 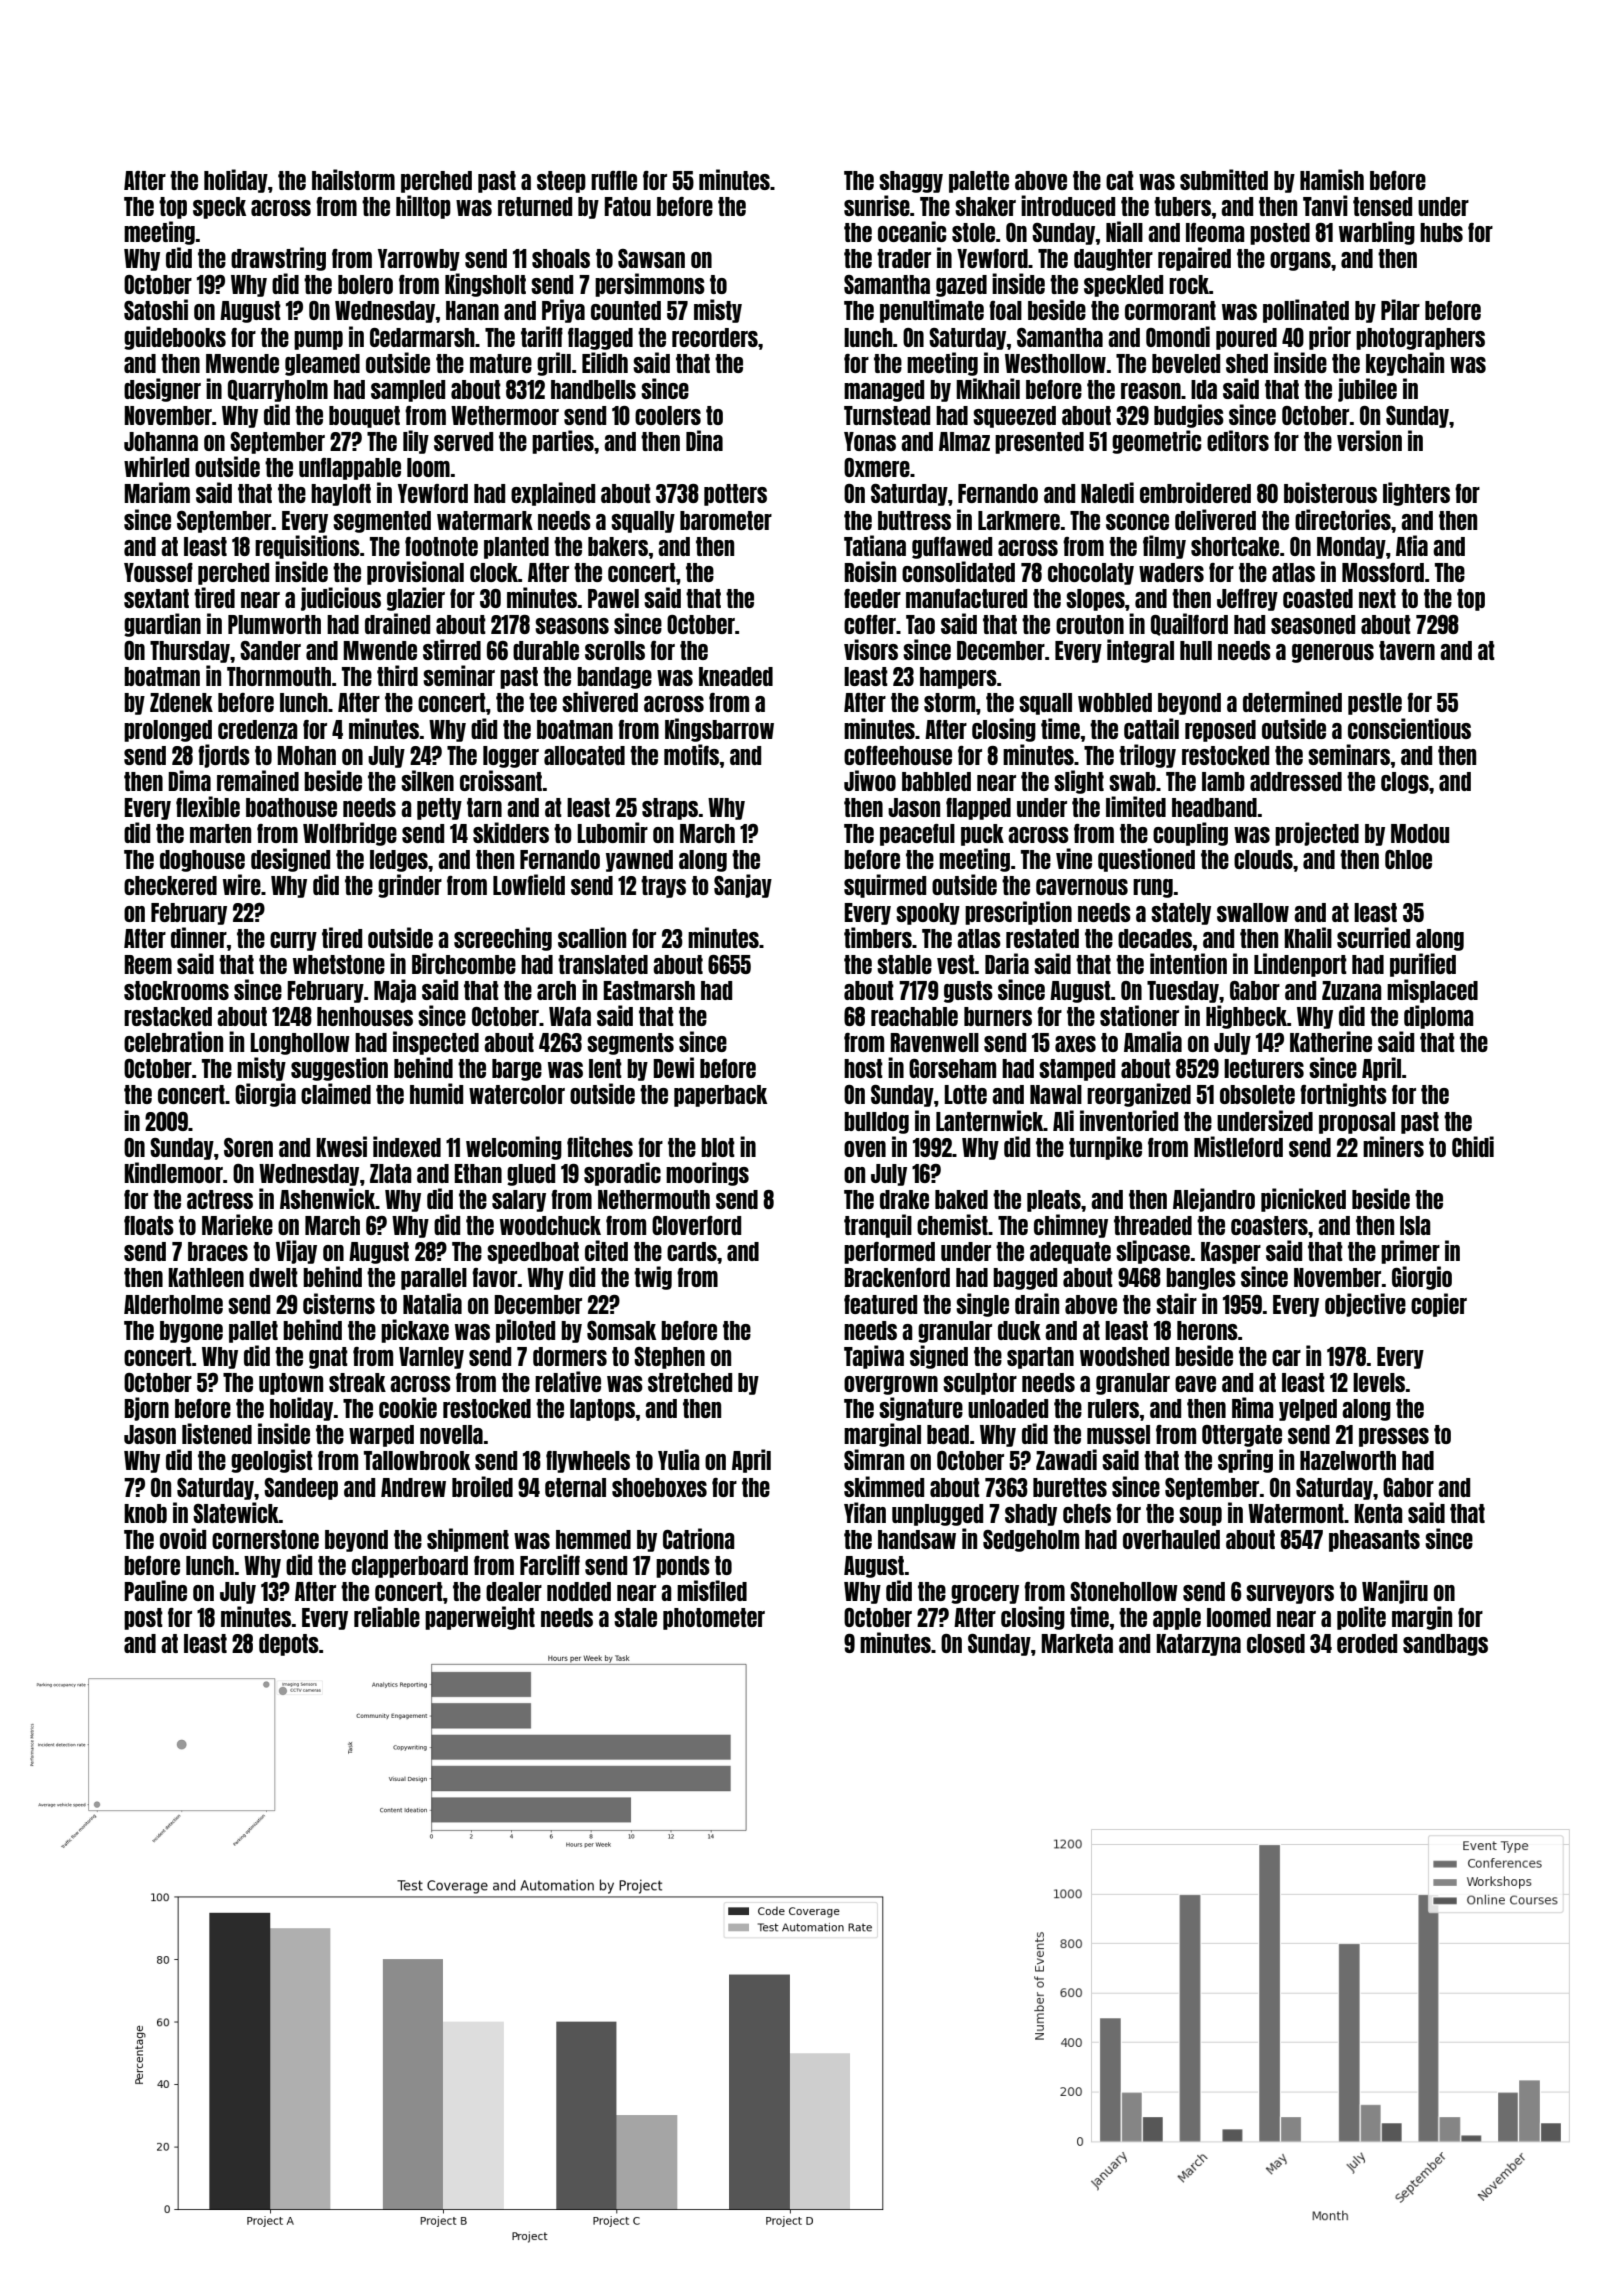 What do you see at coordinates (156, 309) in the screenshot?
I see `Satoshi` at bounding box center [156, 309].
